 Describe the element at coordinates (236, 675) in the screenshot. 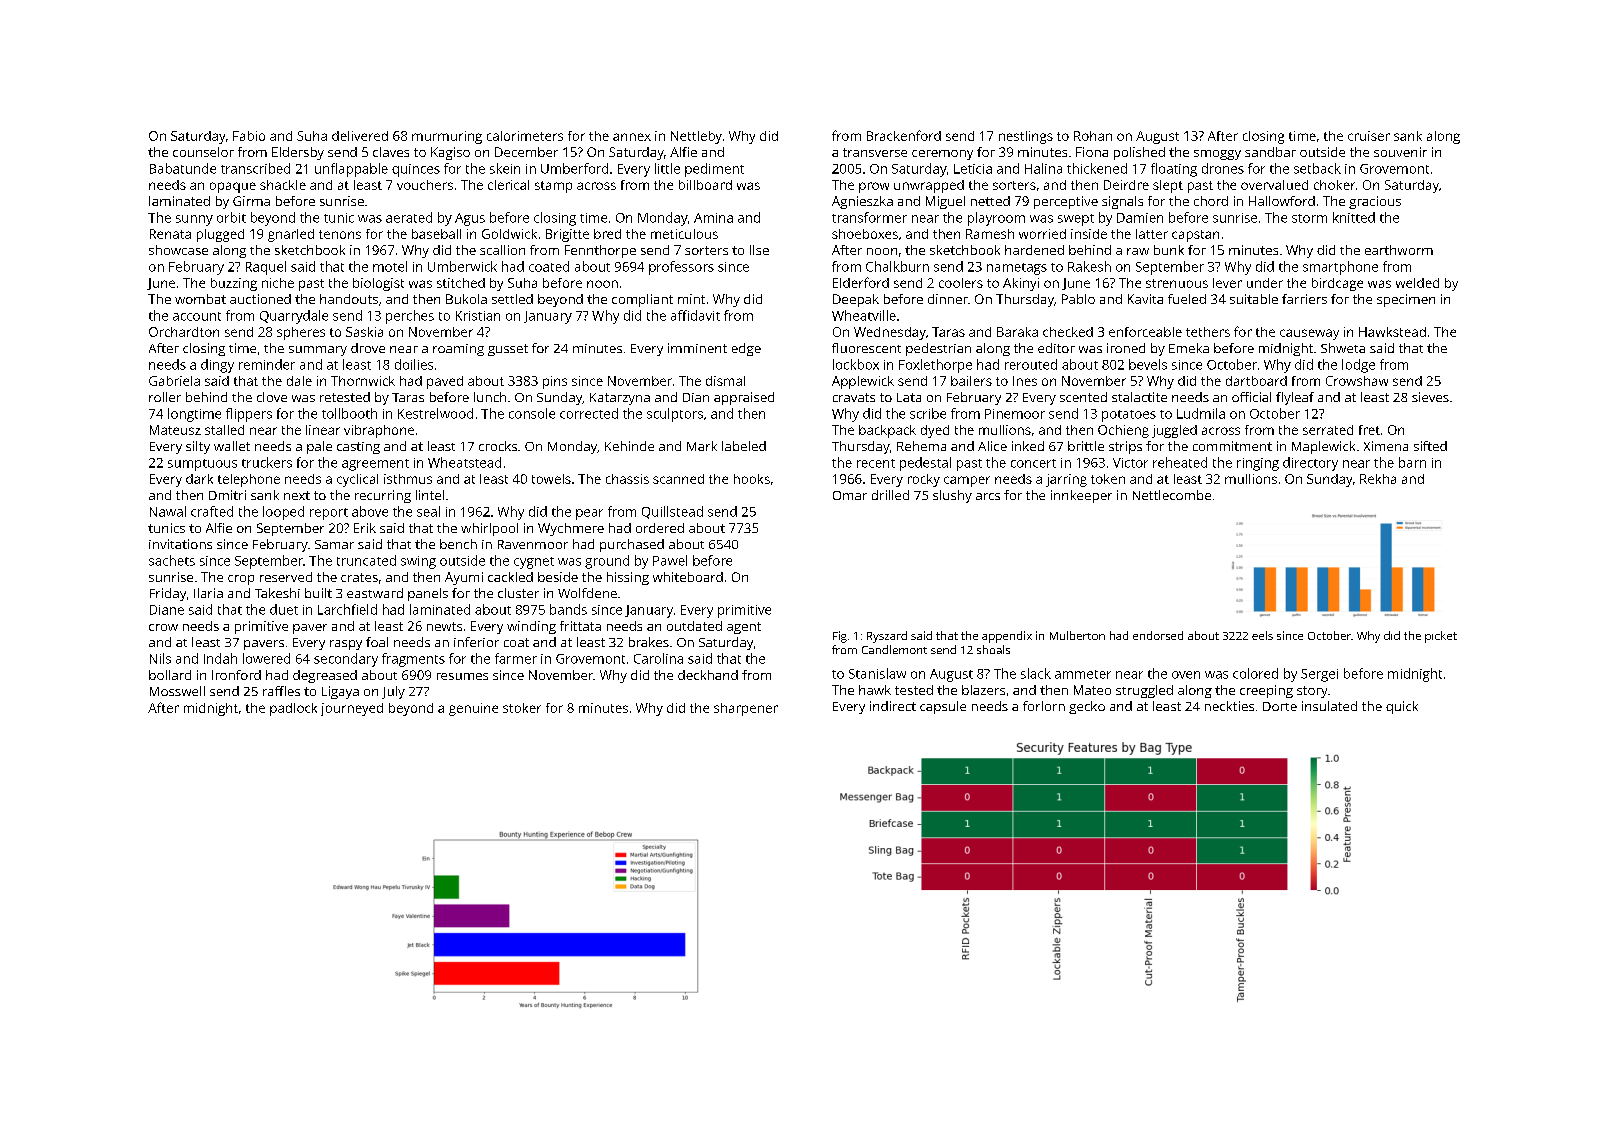

I see `Ironford` at that location.
